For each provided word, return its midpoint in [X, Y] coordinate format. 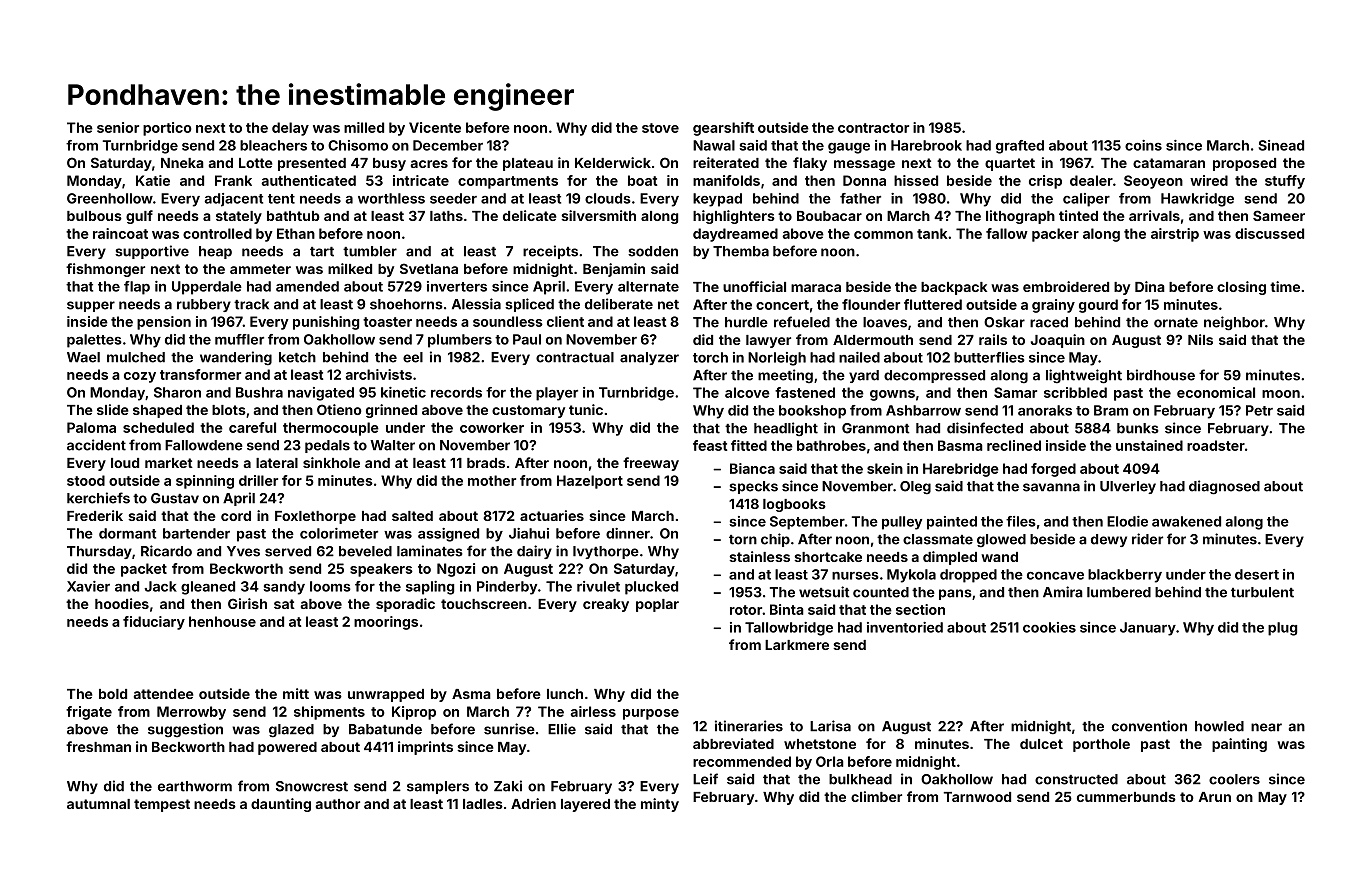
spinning [205, 482]
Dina [1150, 286]
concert [782, 305]
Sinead [1281, 145]
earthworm [195, 786]
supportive [152, 252]
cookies [1049, 627]
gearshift [723, 129]
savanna [1051, 487]
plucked [651, 588]
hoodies [122, 603]
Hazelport [590, 482]
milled [364, 127]
